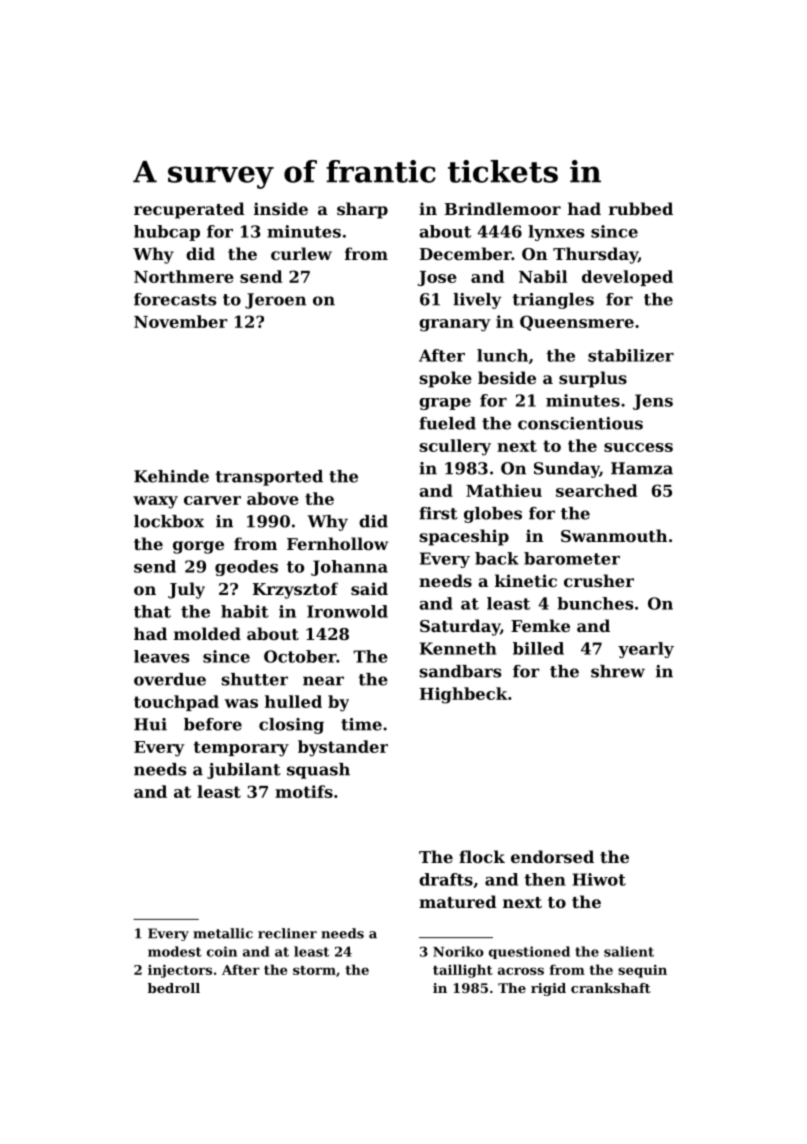 The image size is (807, 1144). Describe the element at coordinates (641, 208) in the screenshot. I see `rubbed` at that location.
